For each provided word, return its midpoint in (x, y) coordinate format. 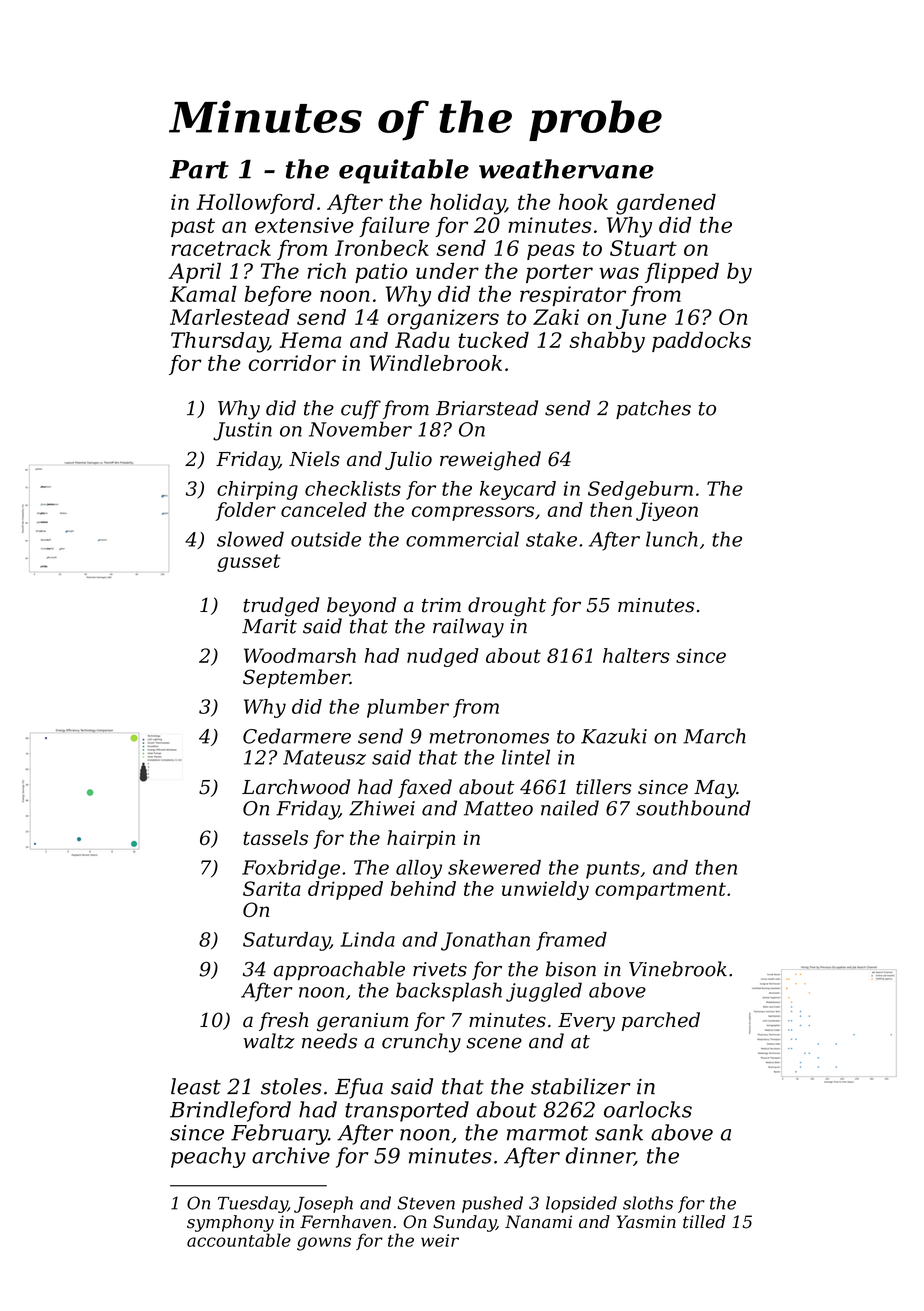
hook (583, 202)
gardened (666, 204)
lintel (526, 757)
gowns (324, 1244)
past (193, 227)
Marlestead (230, 317)
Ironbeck (382, 248)
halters (636, 655)
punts (613, 870)
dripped (345, 890)
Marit (269, 626)
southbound (693, 808)
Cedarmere (297, 736)
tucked (493, 340)
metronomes (489, 737)
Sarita (272, 888)
